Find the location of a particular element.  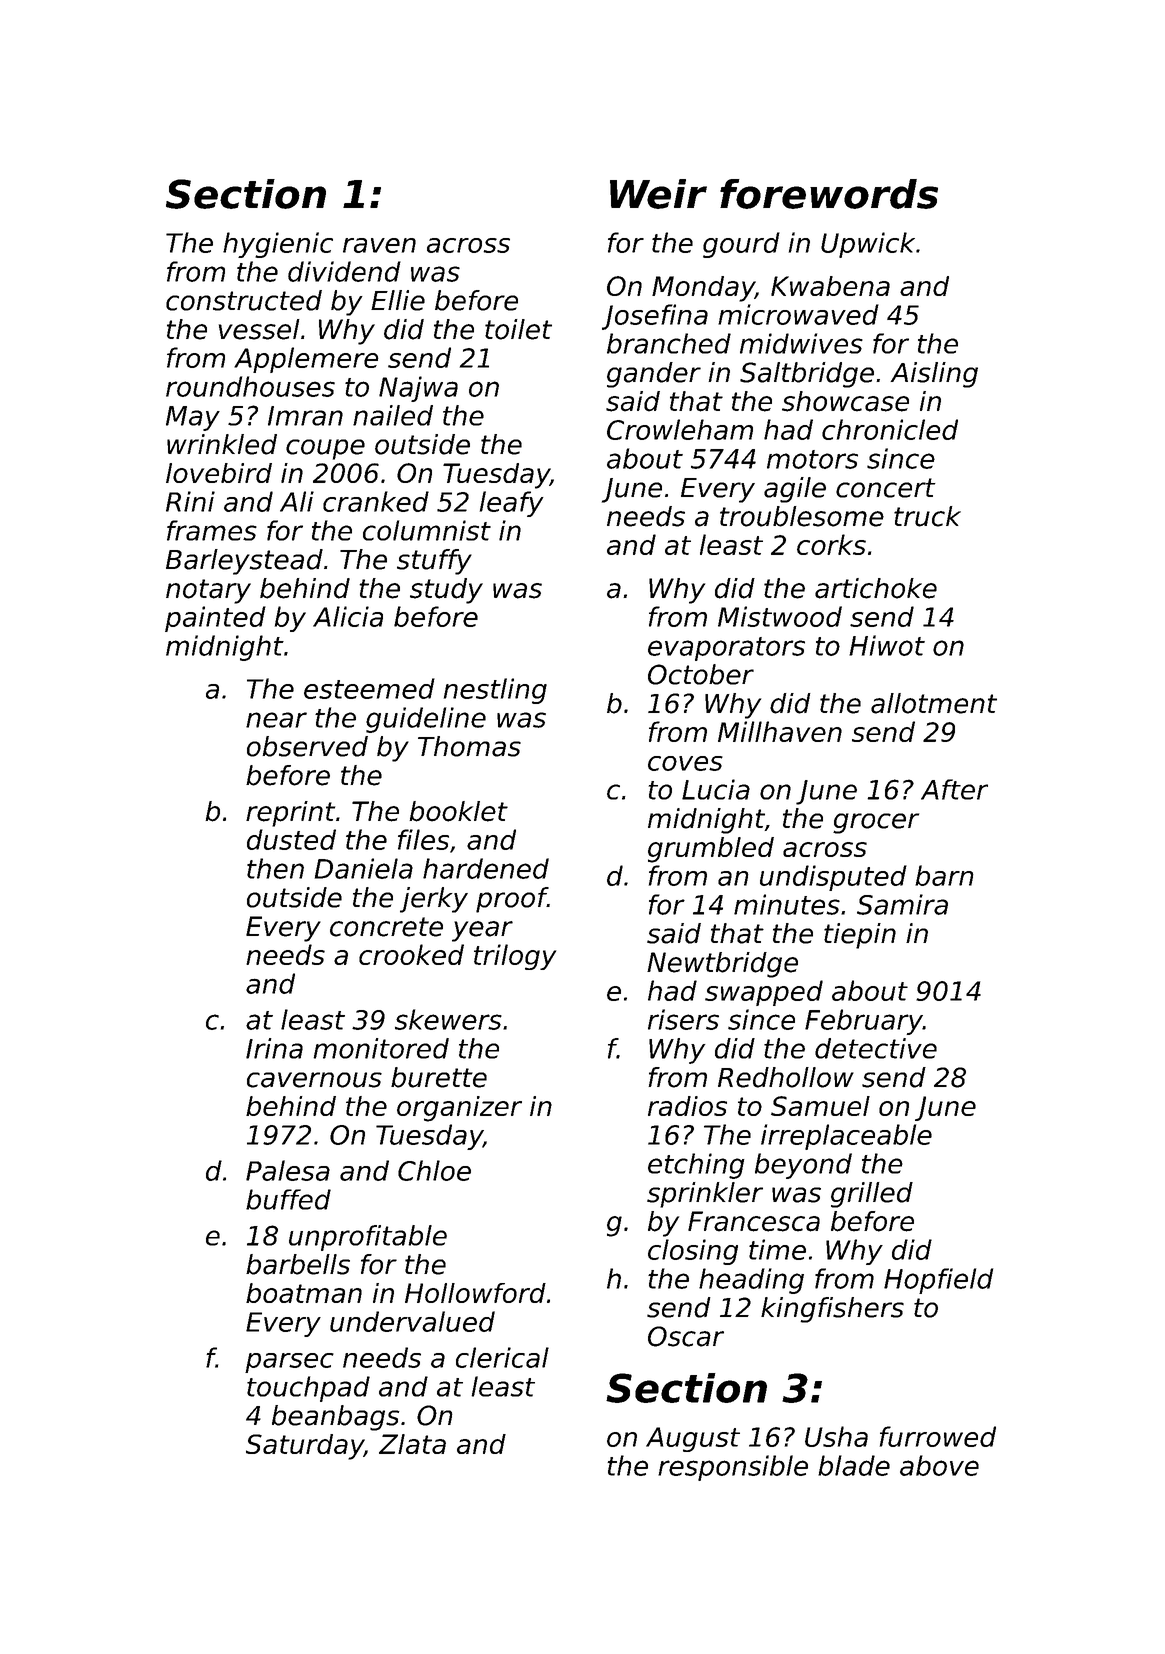

artichoke is located at coordinates (876, 588).
